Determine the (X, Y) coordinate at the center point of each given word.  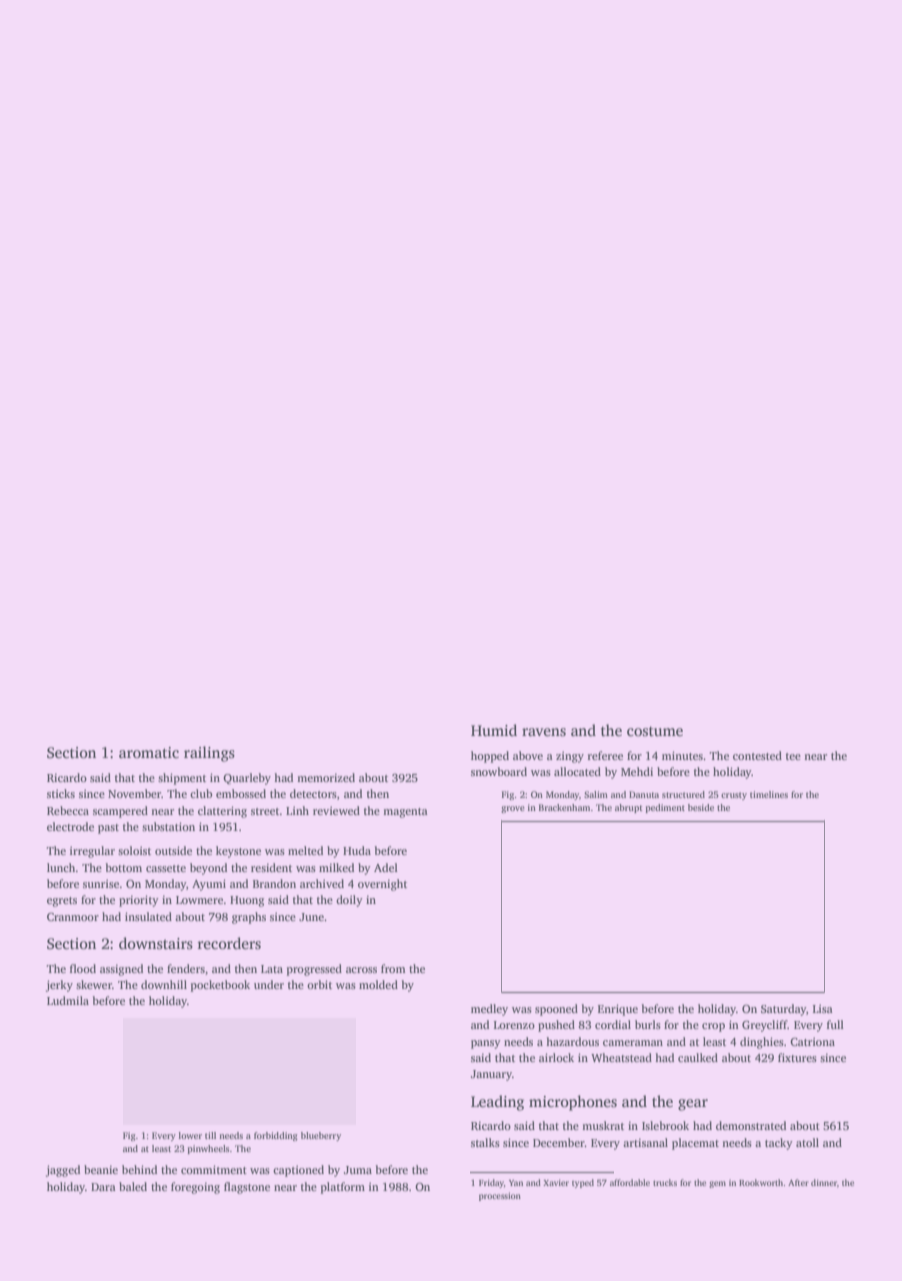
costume (655, 731)
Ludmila (68, 1000)
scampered (120, 812)
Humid (494, 730)
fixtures (797, 1057)
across (361, 970)
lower (190, 1135)
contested (757, 755)
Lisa (823, 1008)
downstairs (156, 943)
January (491, 1075)
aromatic (149, 752)
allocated (577, 771)
